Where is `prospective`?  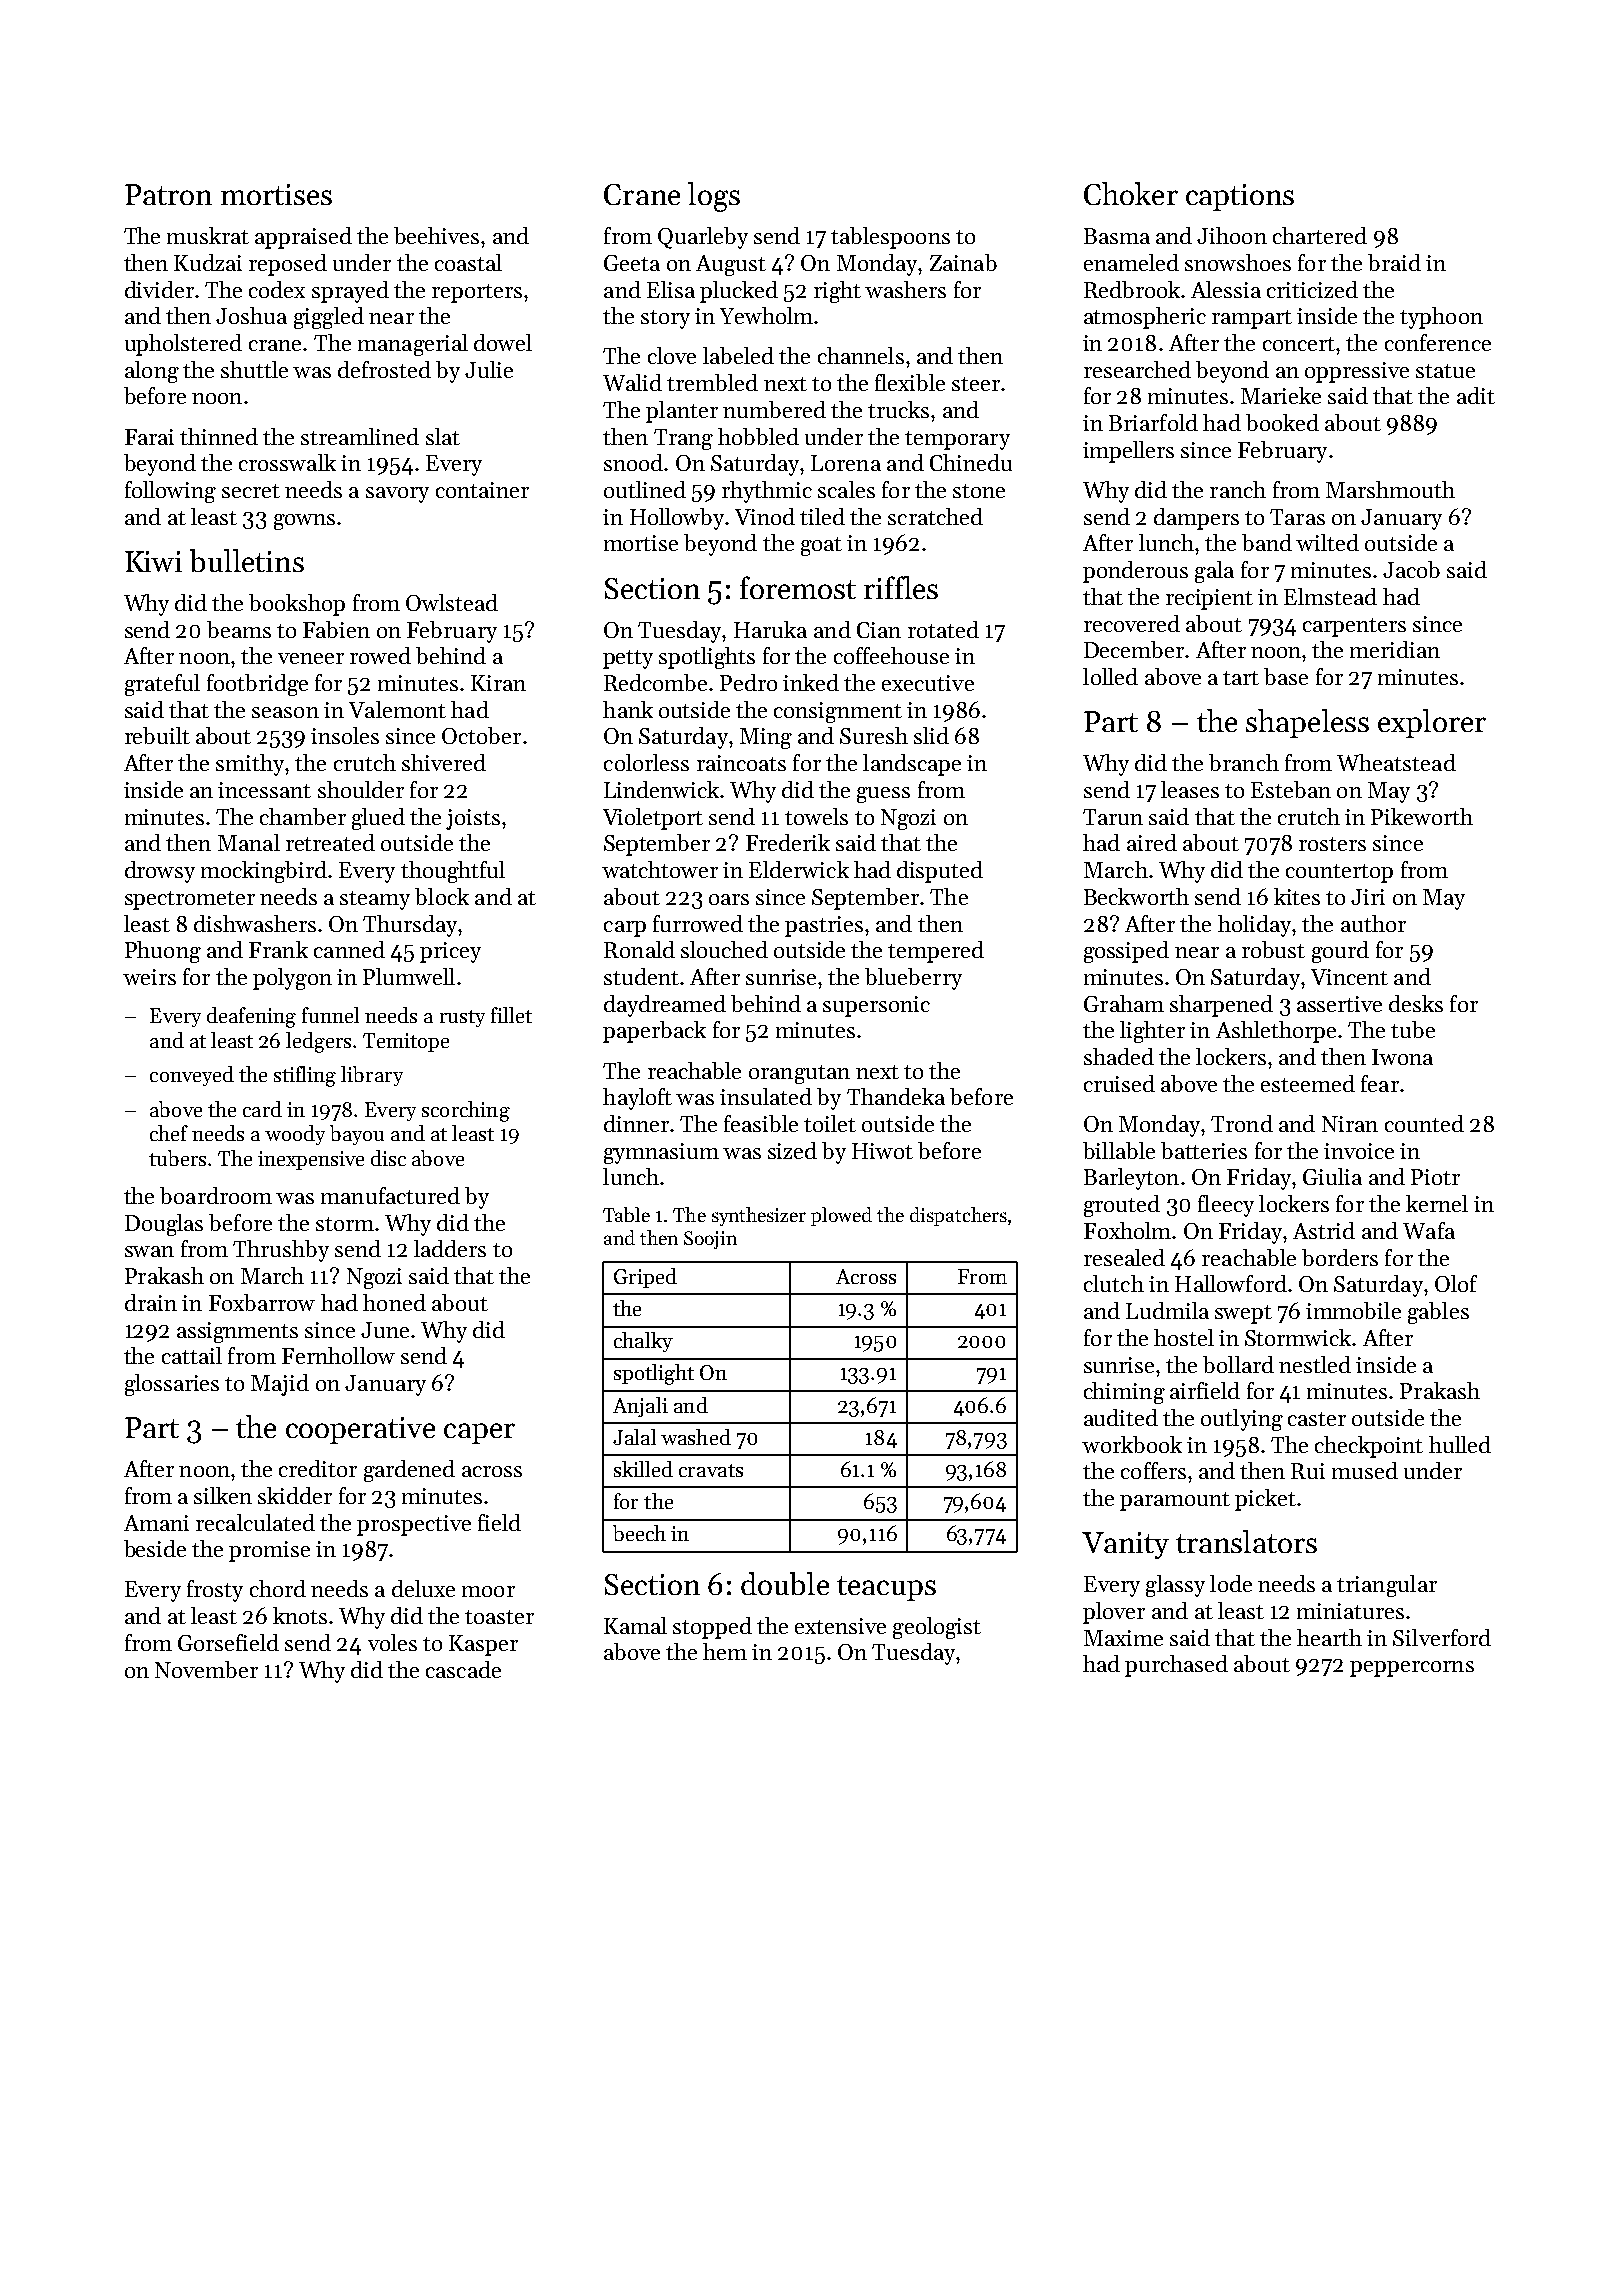
prospective is located at coordinates (414, 1525).
